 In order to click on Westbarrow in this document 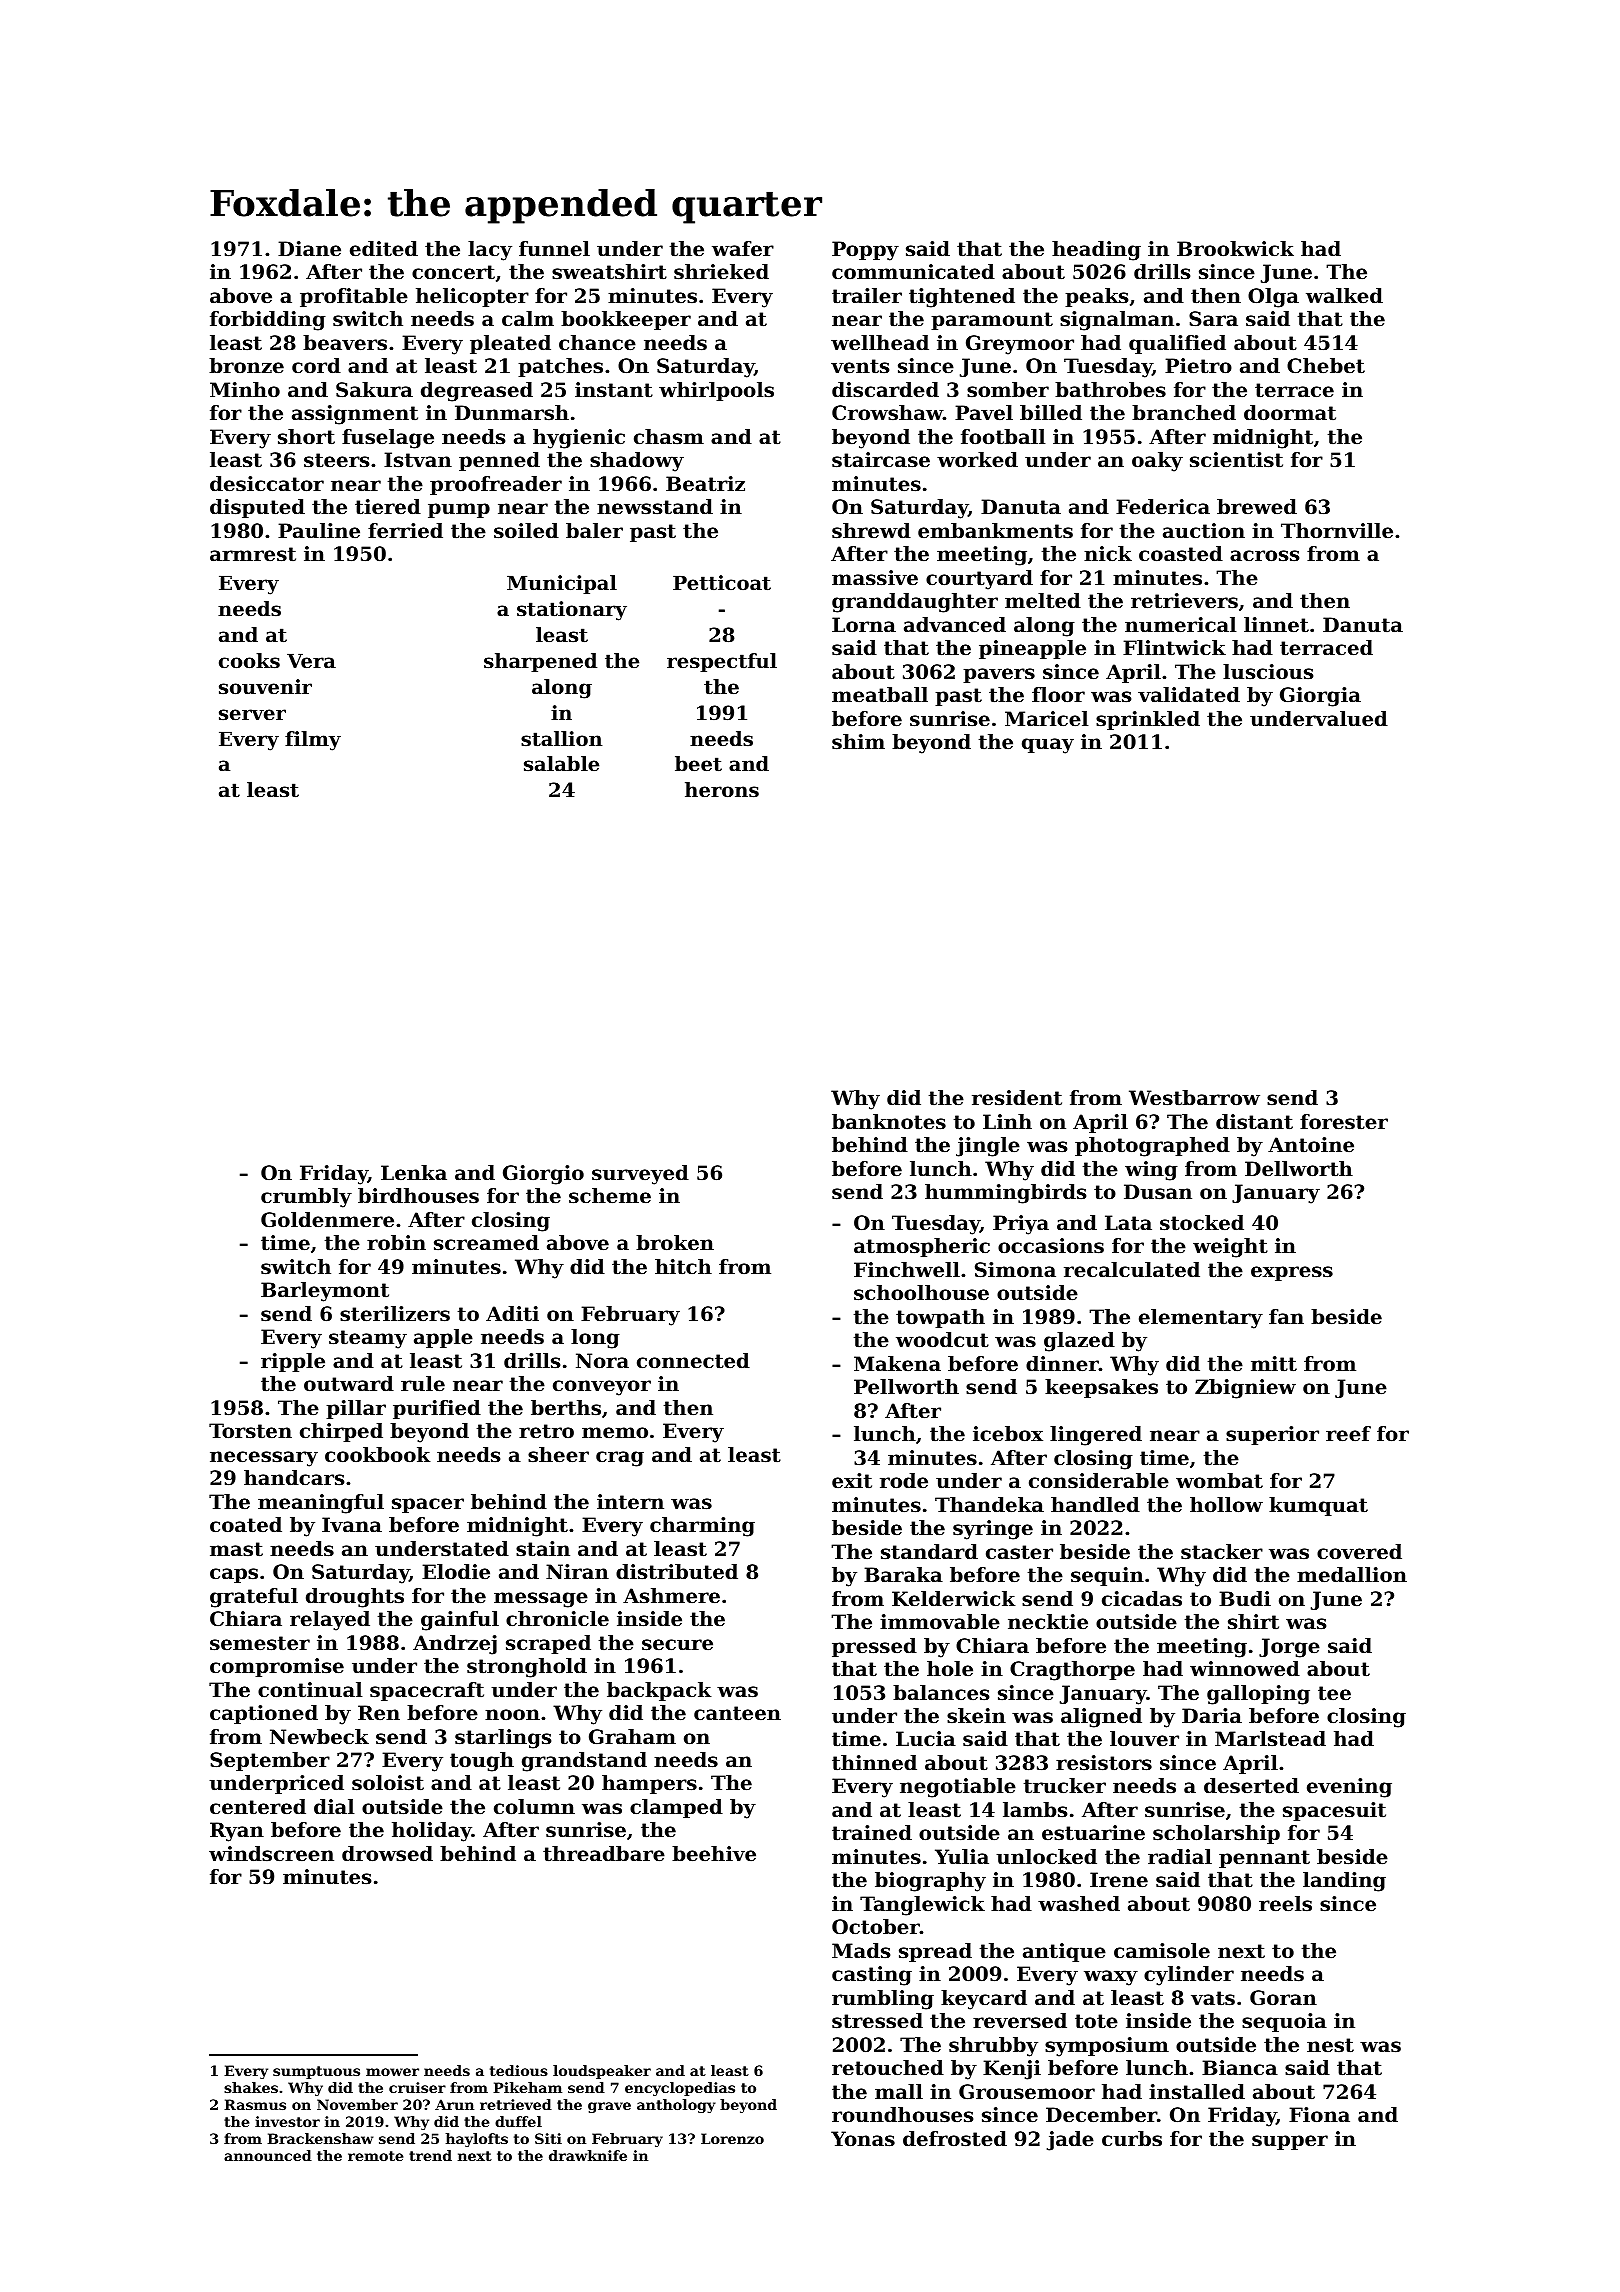, I will do `click(1194, 1098)`.
